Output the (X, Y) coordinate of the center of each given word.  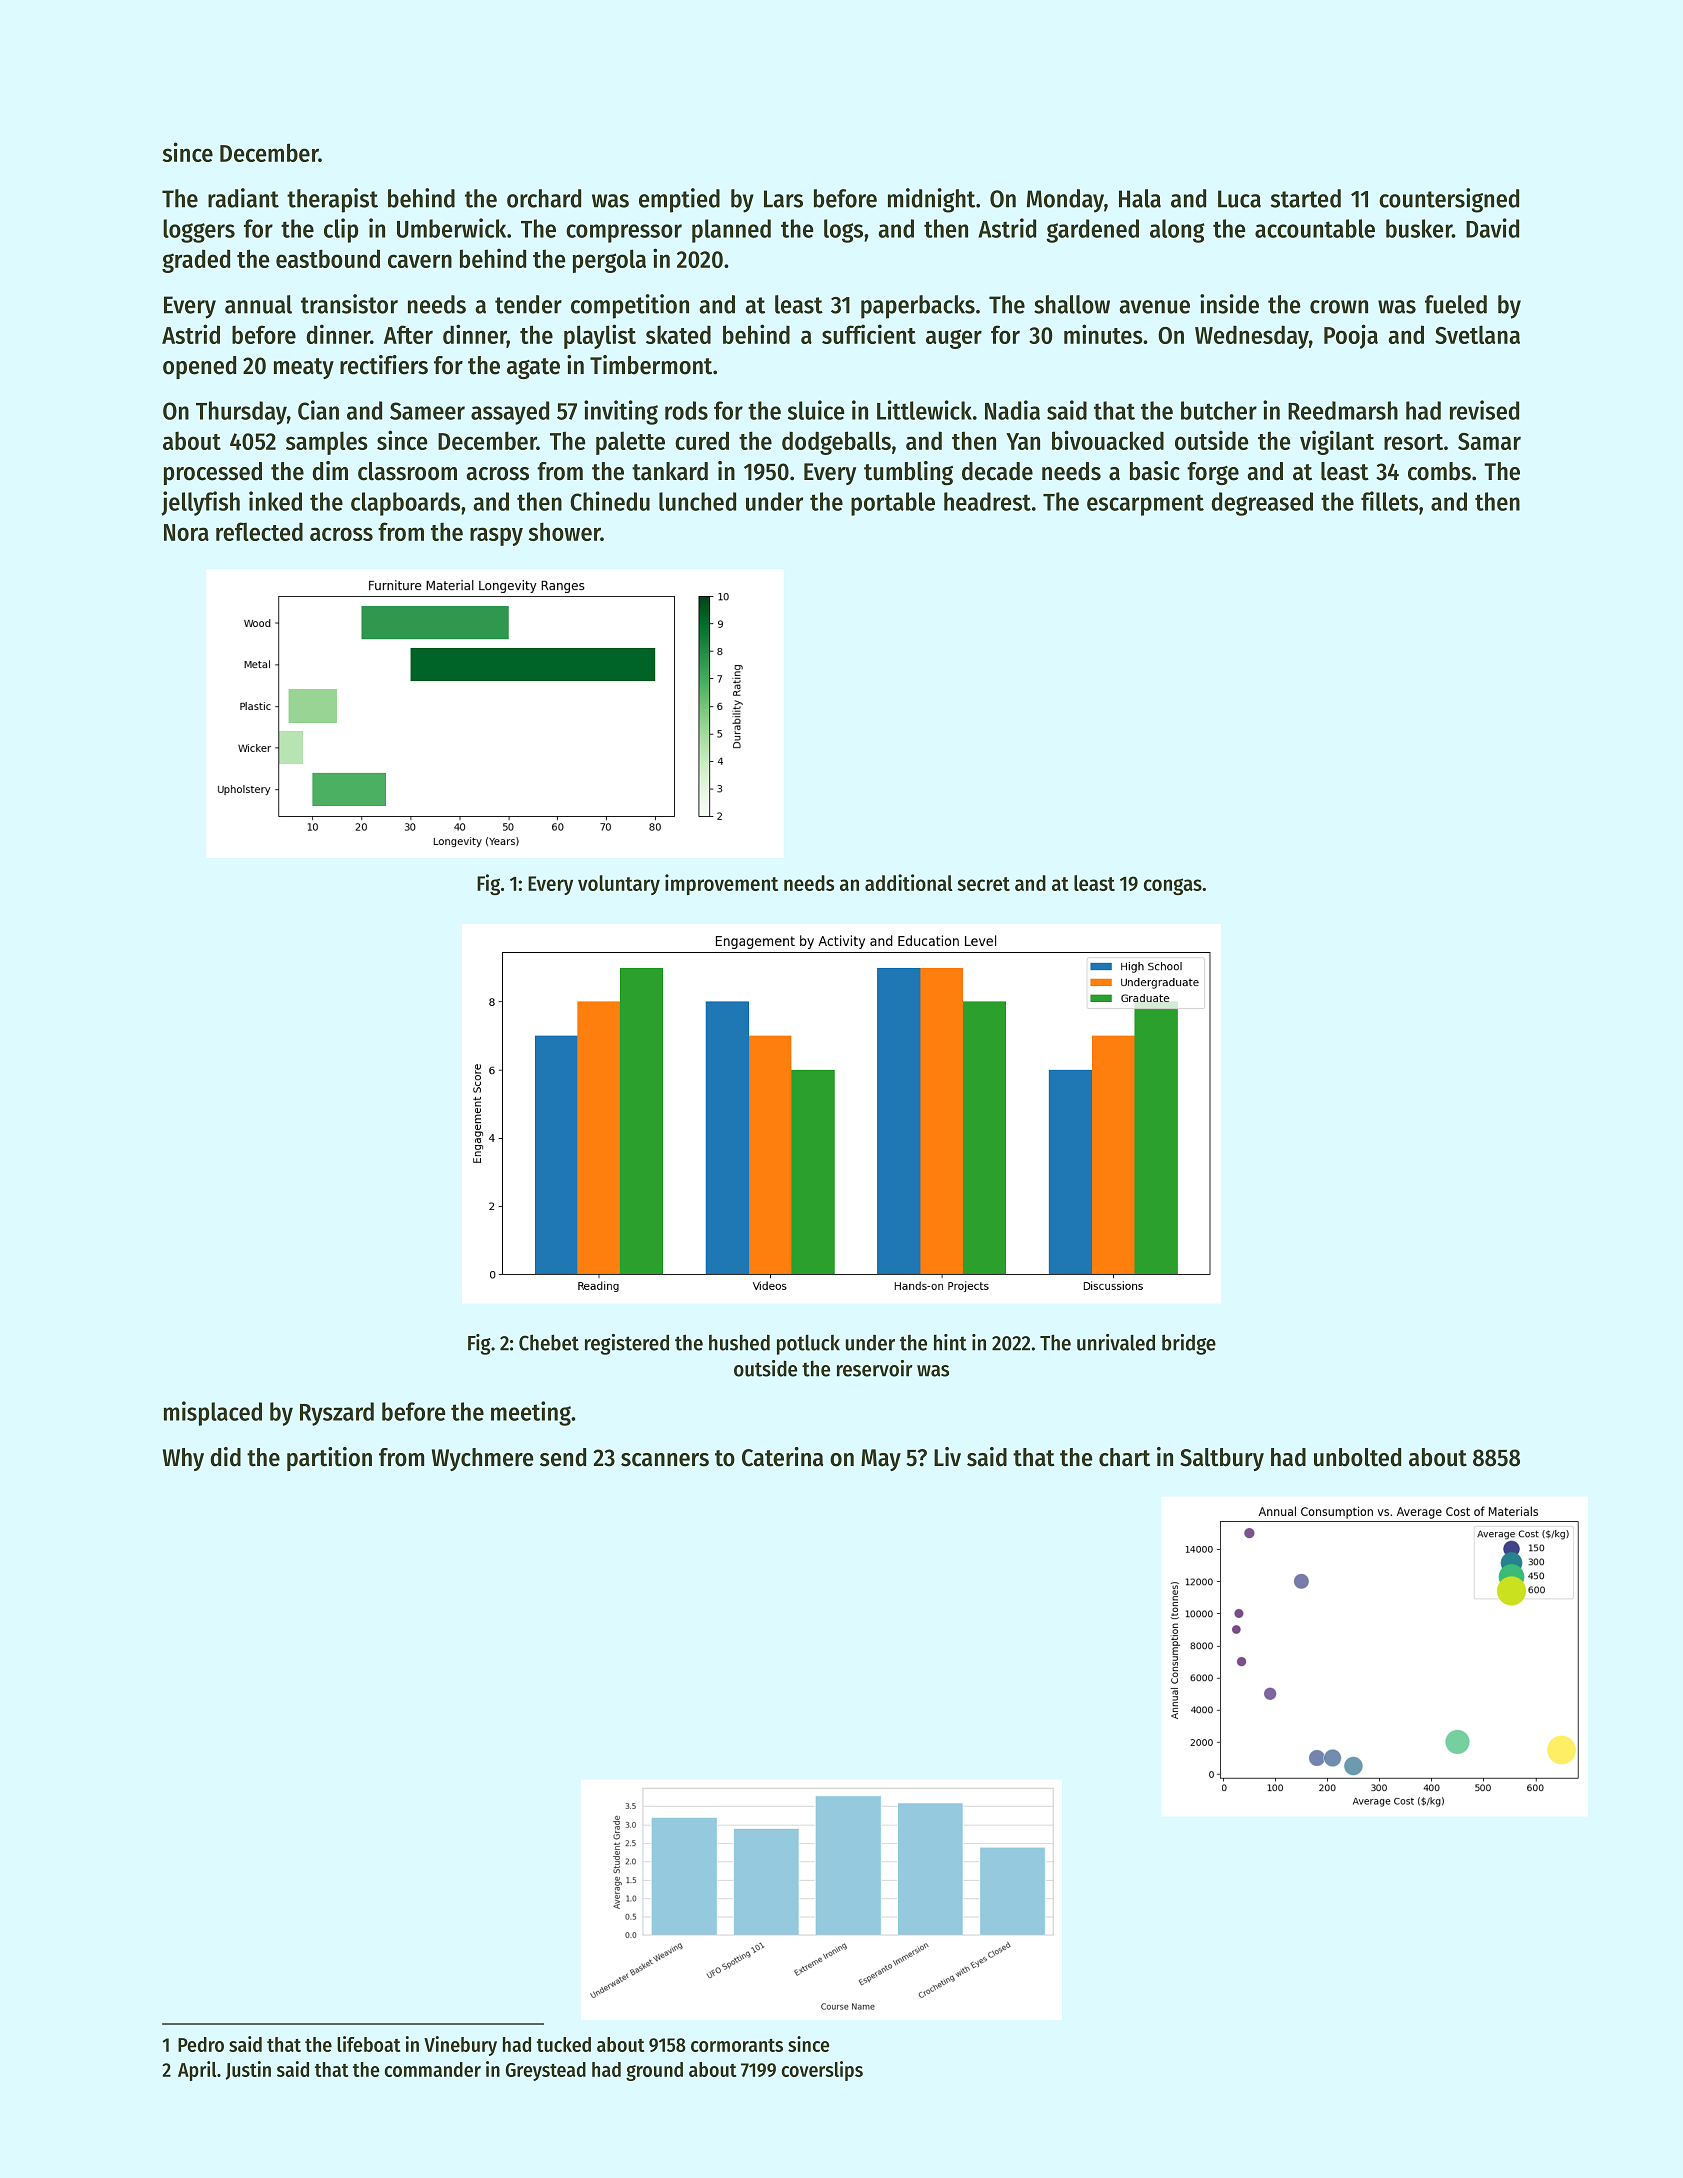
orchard (544, 198)
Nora (186, 532)
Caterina (782, 1457)
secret (983, 884)
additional (909, 882)
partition (329, 1459)
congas (1173, 886)
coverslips (822, 2071)
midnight (931, 200)
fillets (1389, 501)
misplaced (213, 1413)
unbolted (1357, 1457)
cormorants (737, 2045)
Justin (248, 2070)
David (1492, 228)
